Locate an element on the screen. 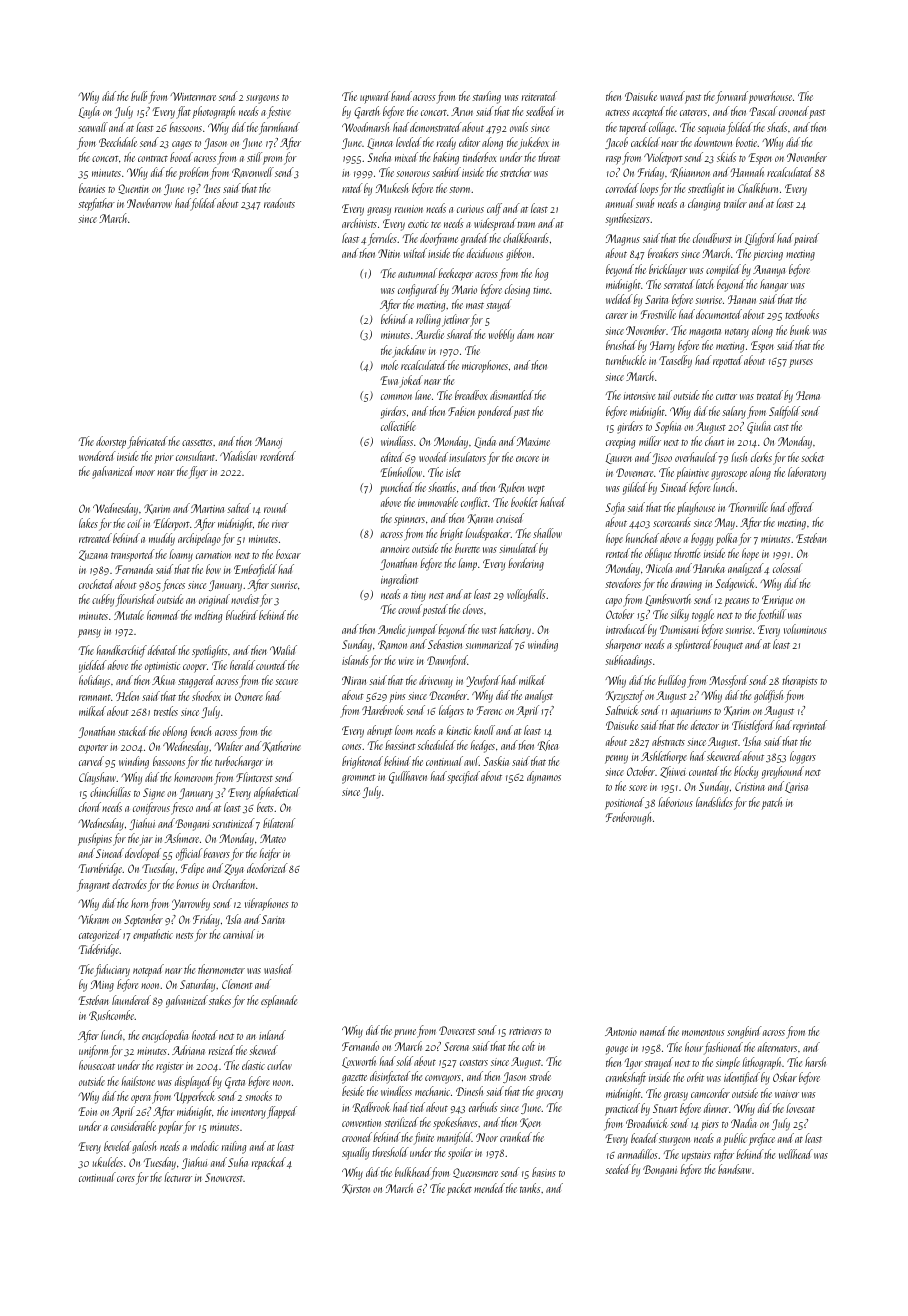  Magnus is located at coordinates (623, 240).
